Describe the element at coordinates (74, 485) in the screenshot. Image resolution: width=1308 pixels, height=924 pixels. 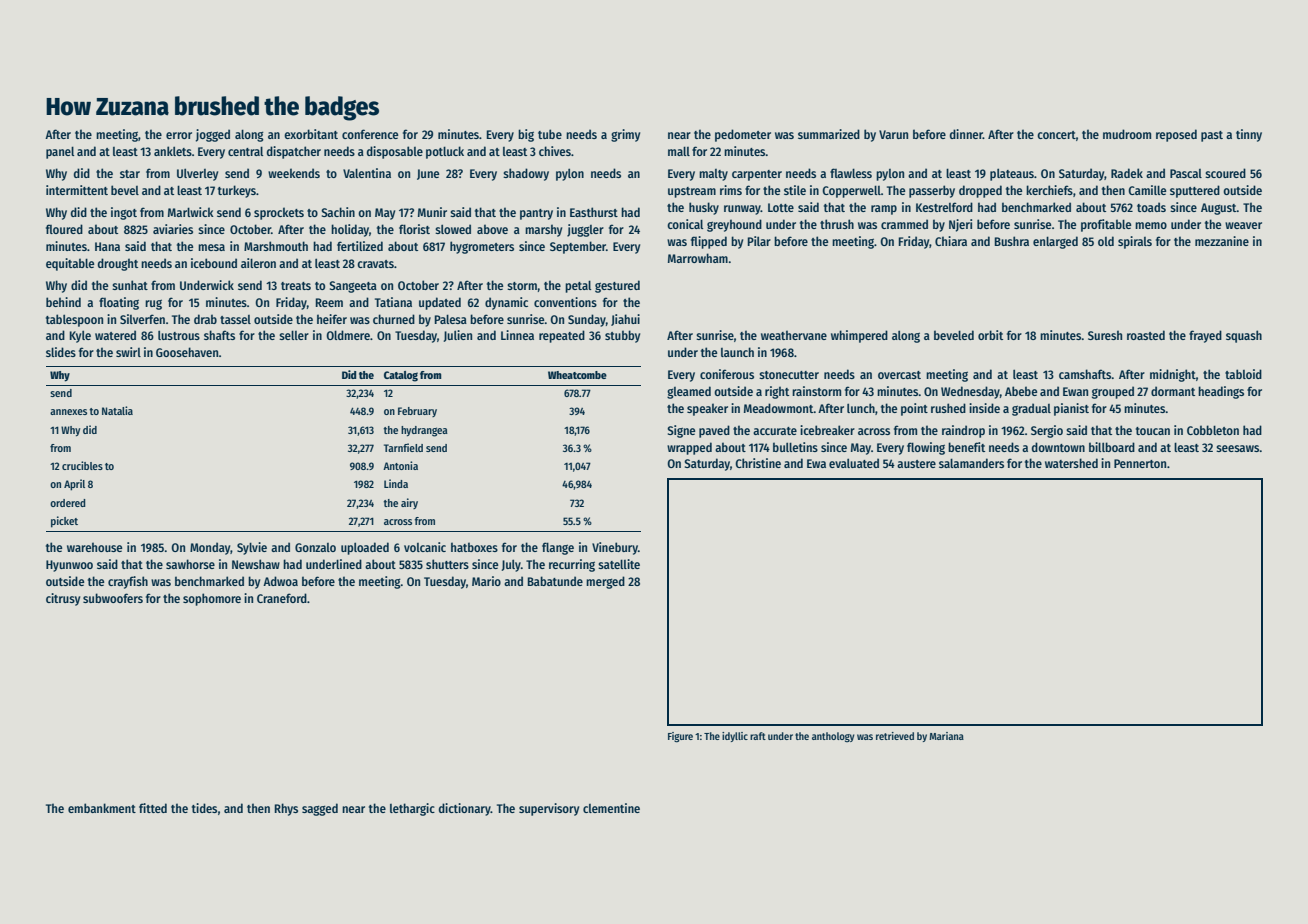
I see `April` at that location.
